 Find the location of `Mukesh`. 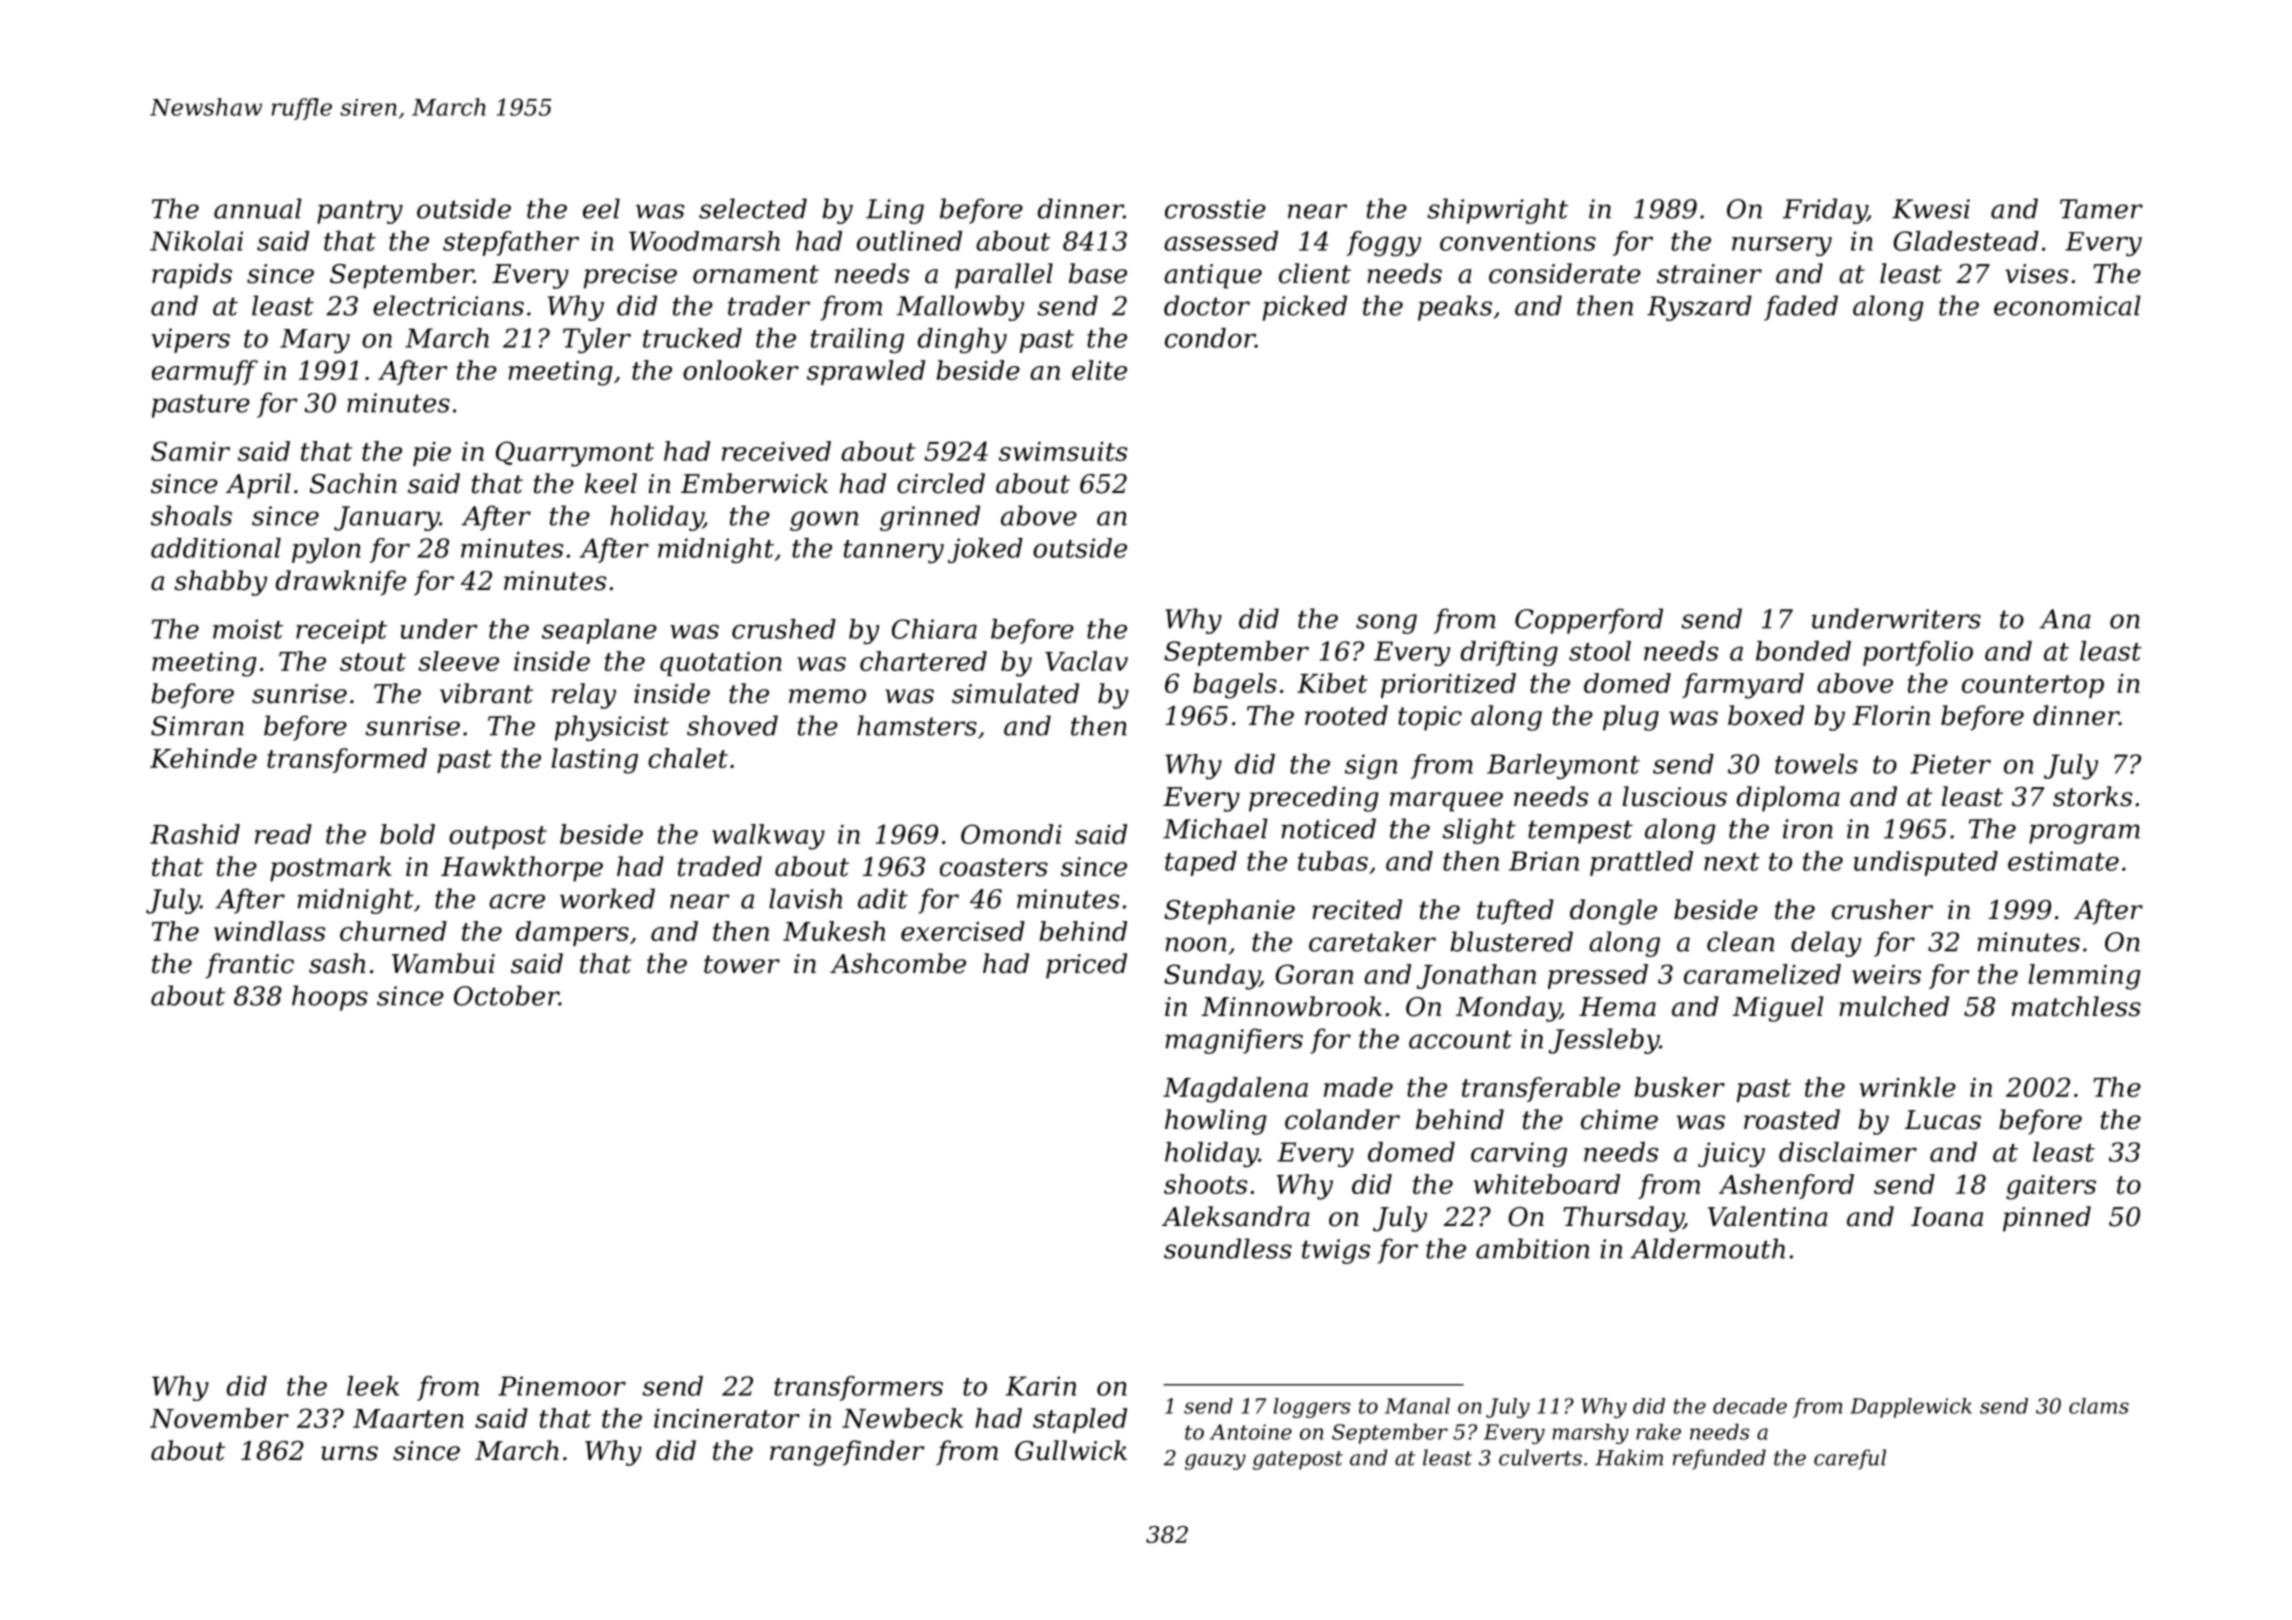

Mukesh is located at coordinates (834, 931).
